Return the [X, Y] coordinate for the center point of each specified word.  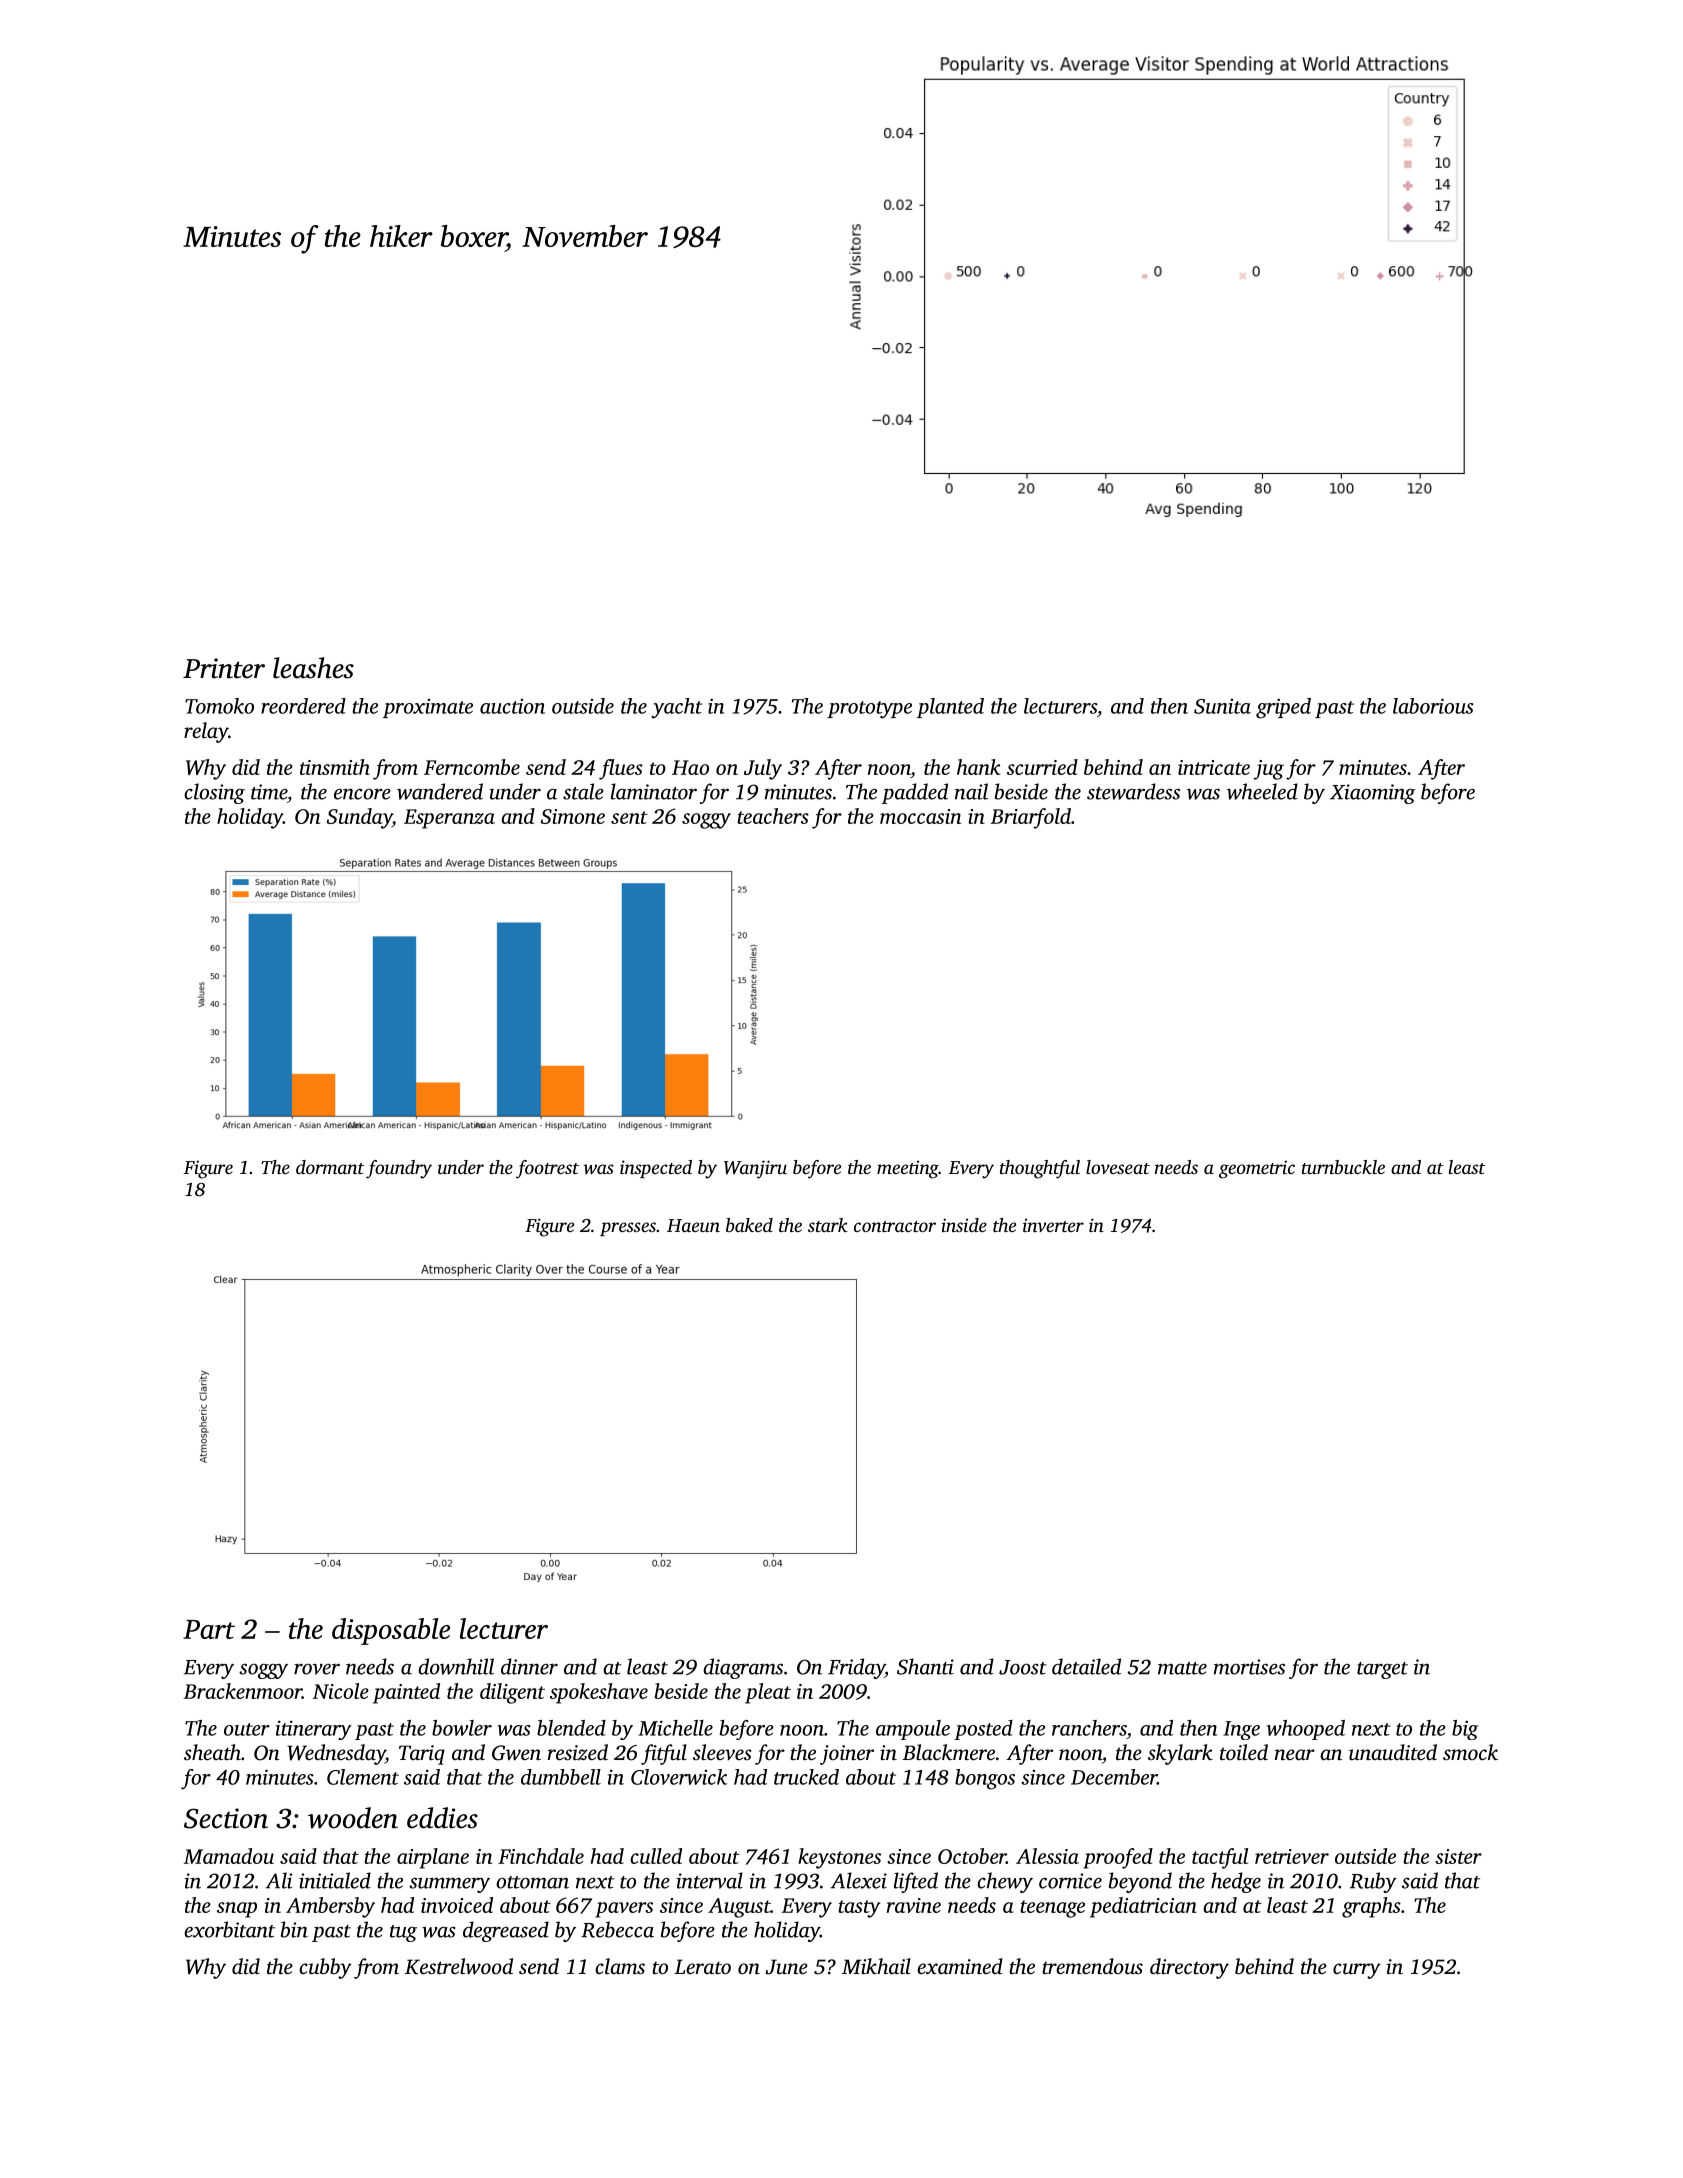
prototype [869, 710]
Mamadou [229, 1856]
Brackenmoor [243, 1691]
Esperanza [449, 819]
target [1382, 1670]
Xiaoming [1372, 794]
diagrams [743, 1668]
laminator [654, 791]
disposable [391, 1631]
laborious [1433, 706]
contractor [895, 1226]
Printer [224, 668]
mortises [1249, 1667]
